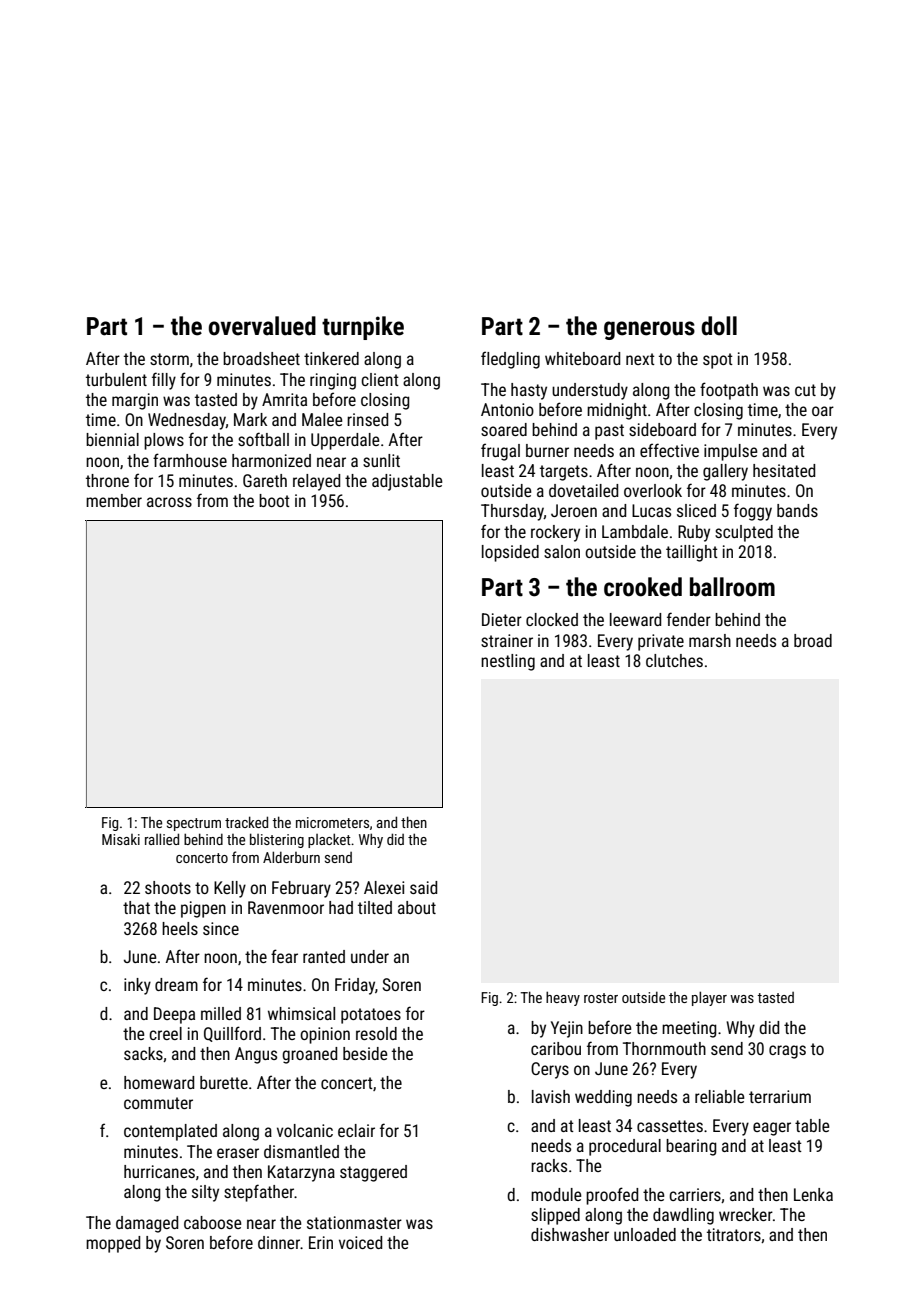 Image resolution: width=924 pixels, height=1308 pixels. Describe the element at coordinates (363, 328) in the image. I see `turnpike` at that location.
